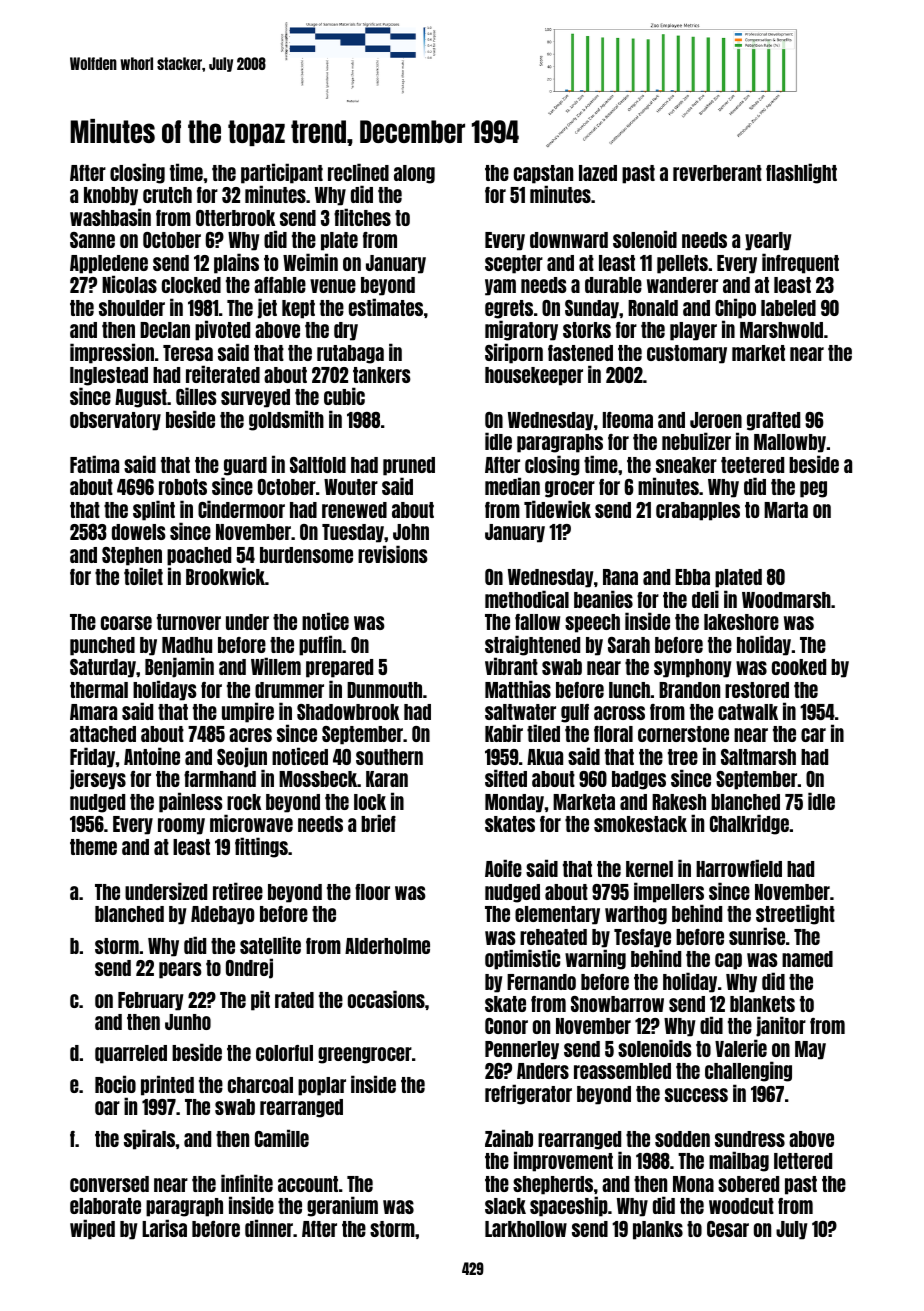 Image resolution: width=924 pixels, height=1311 pixels. Describe the element at coordinates (94, 464) in the screenshot. I see `Fatima` at that location.
